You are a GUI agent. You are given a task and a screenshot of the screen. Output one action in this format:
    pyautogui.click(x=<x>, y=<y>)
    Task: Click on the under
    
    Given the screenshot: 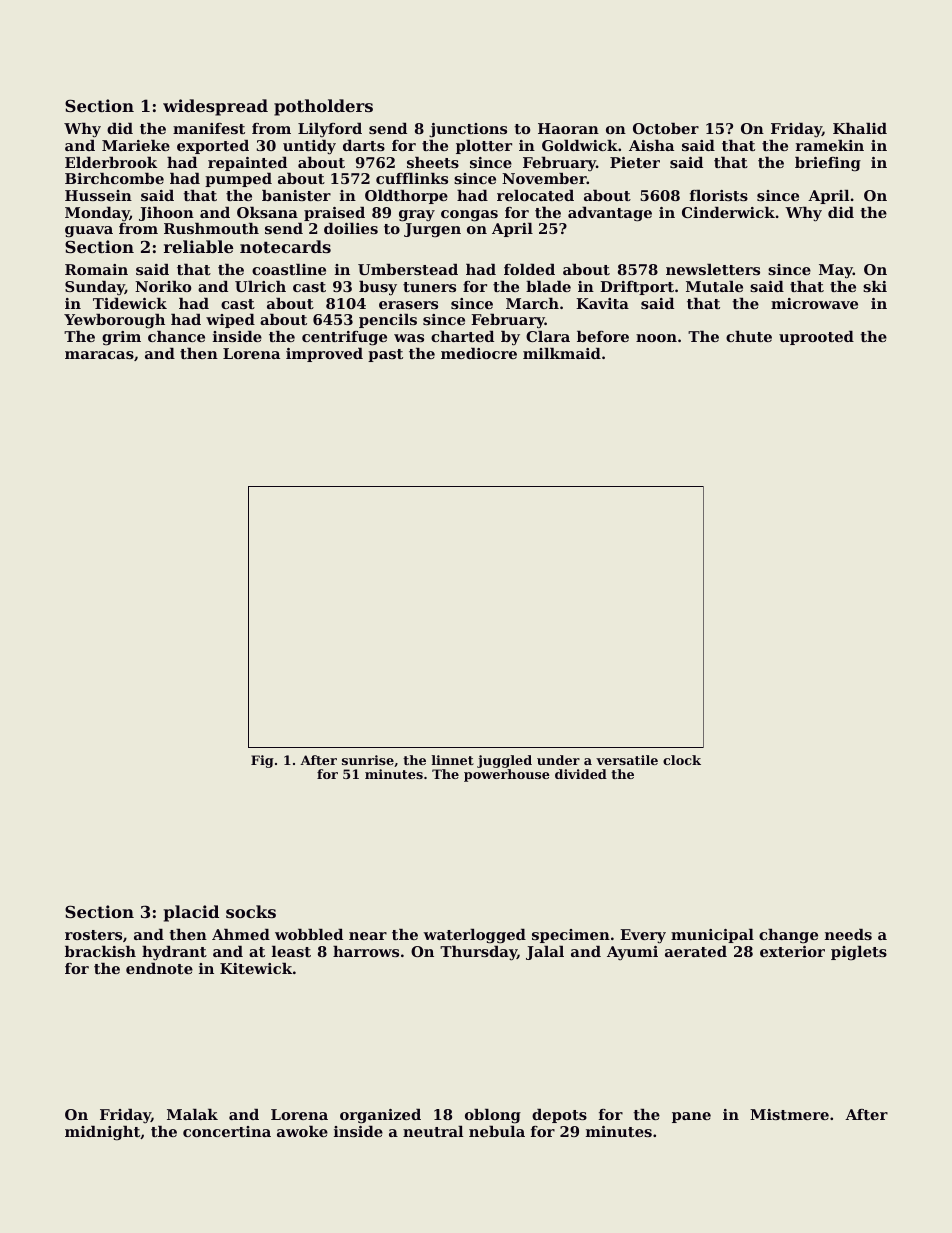 What is the action you would take?
    pyautogui.click(x=558, y=760)
